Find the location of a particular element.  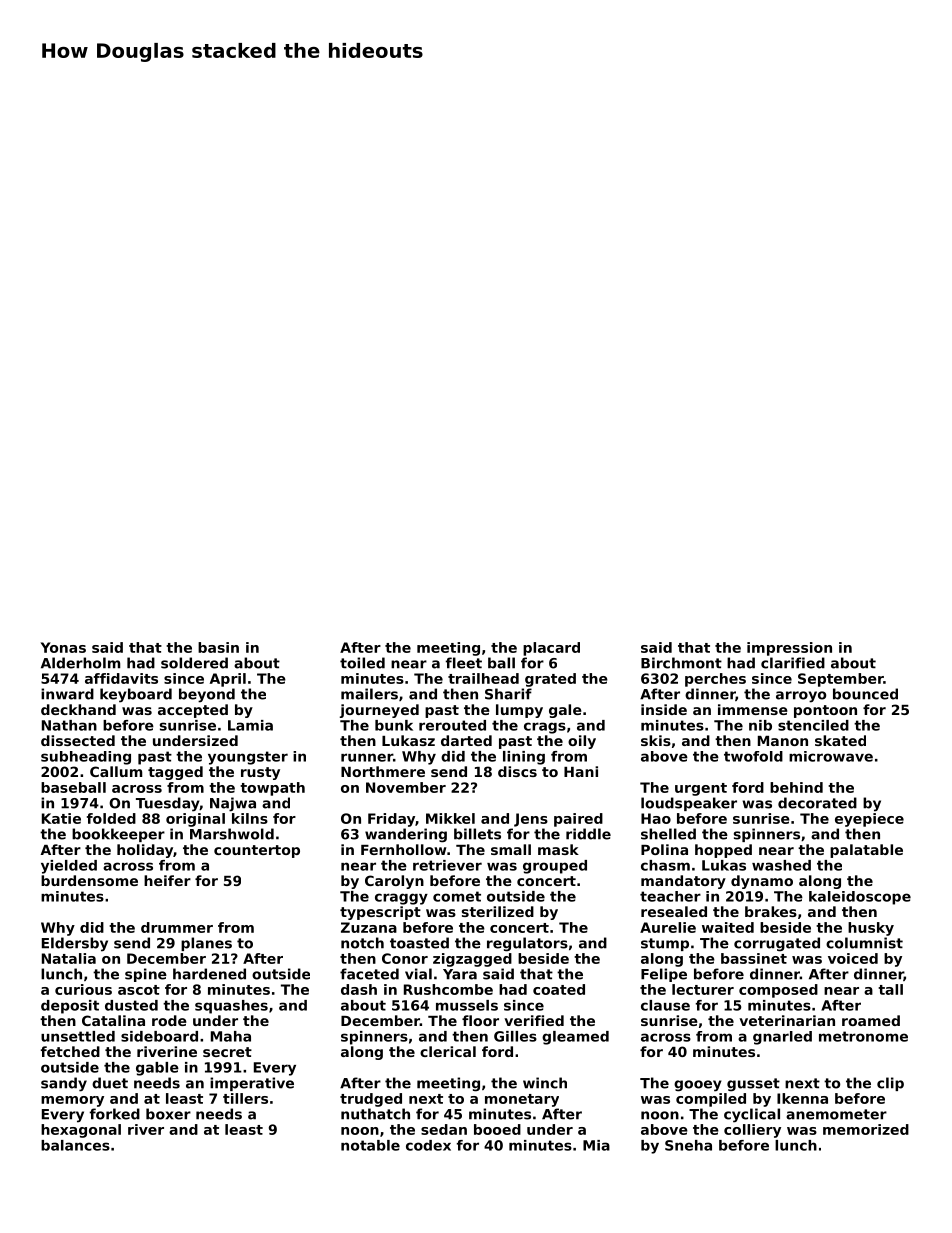

twofold is located at coordinates (753, 756).
